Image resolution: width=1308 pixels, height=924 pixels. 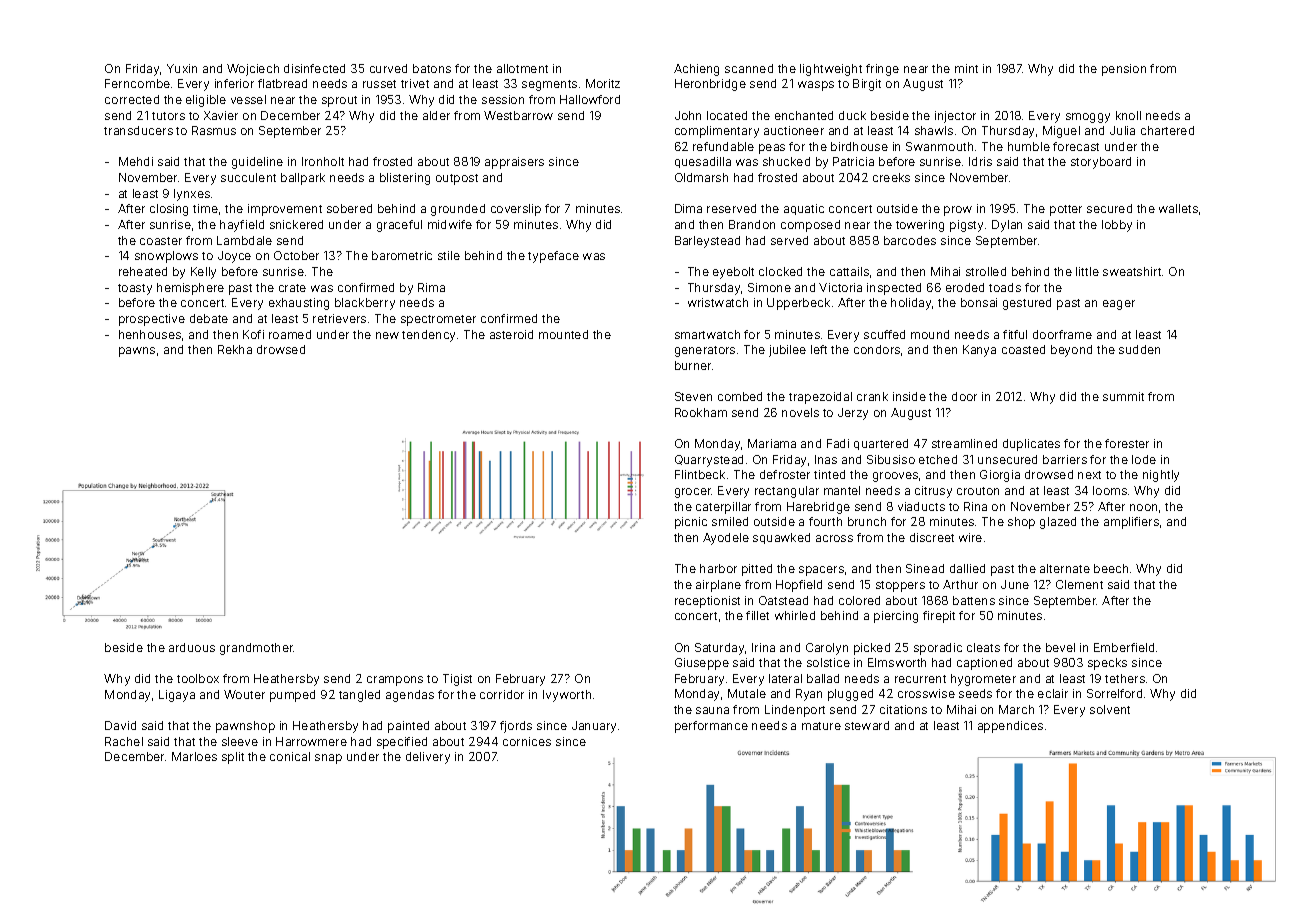 I want to click on eroded, so click(x=965, y=287).
